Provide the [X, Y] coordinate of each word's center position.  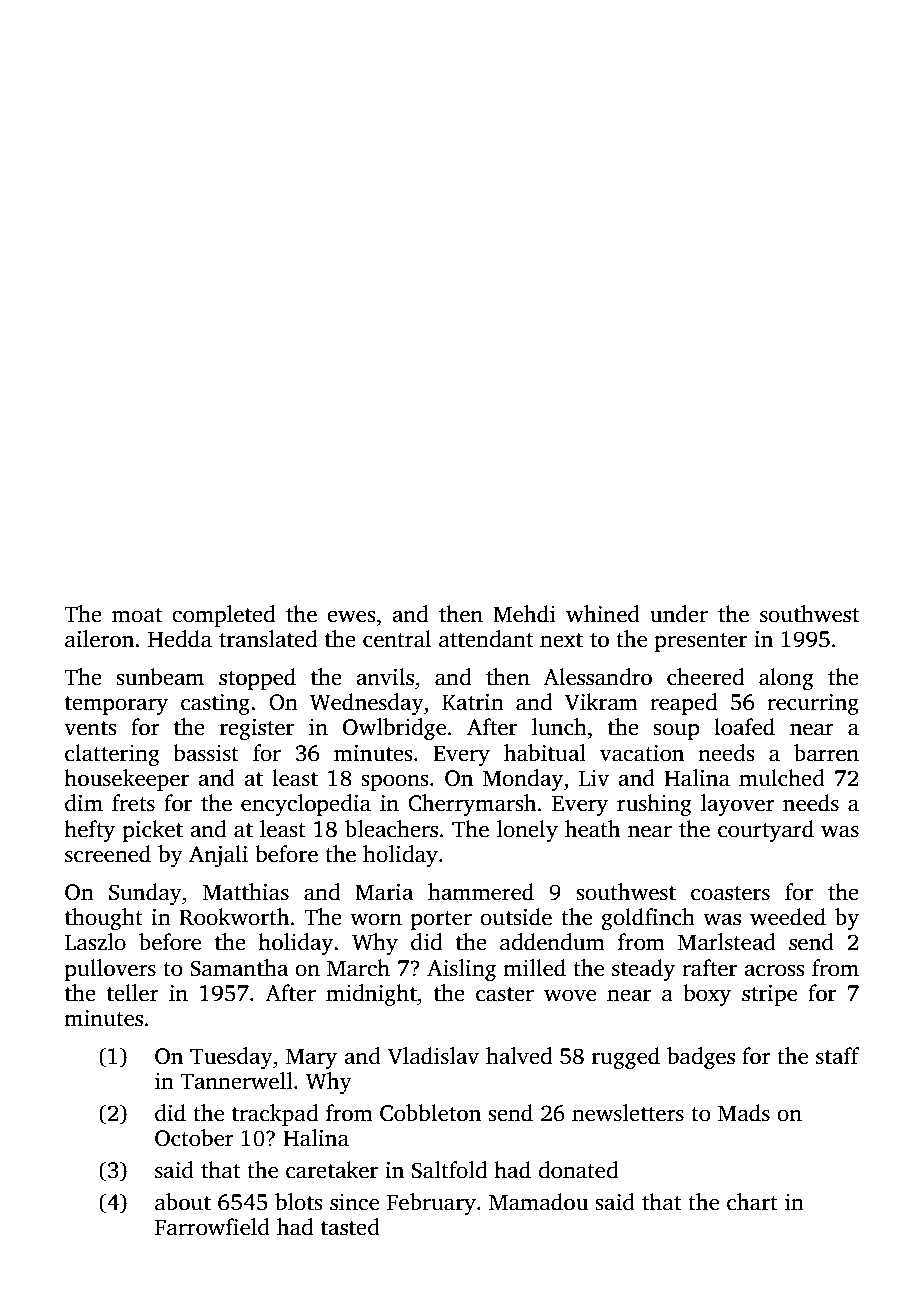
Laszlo [95, 942]
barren [826, 753]
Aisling [461, 970]
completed [223, 616]
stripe [769, 995]
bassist [206, 753]
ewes [351, 616]
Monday [523, 780]
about [183, 1202]
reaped [683, 704]
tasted [350, 1227]
